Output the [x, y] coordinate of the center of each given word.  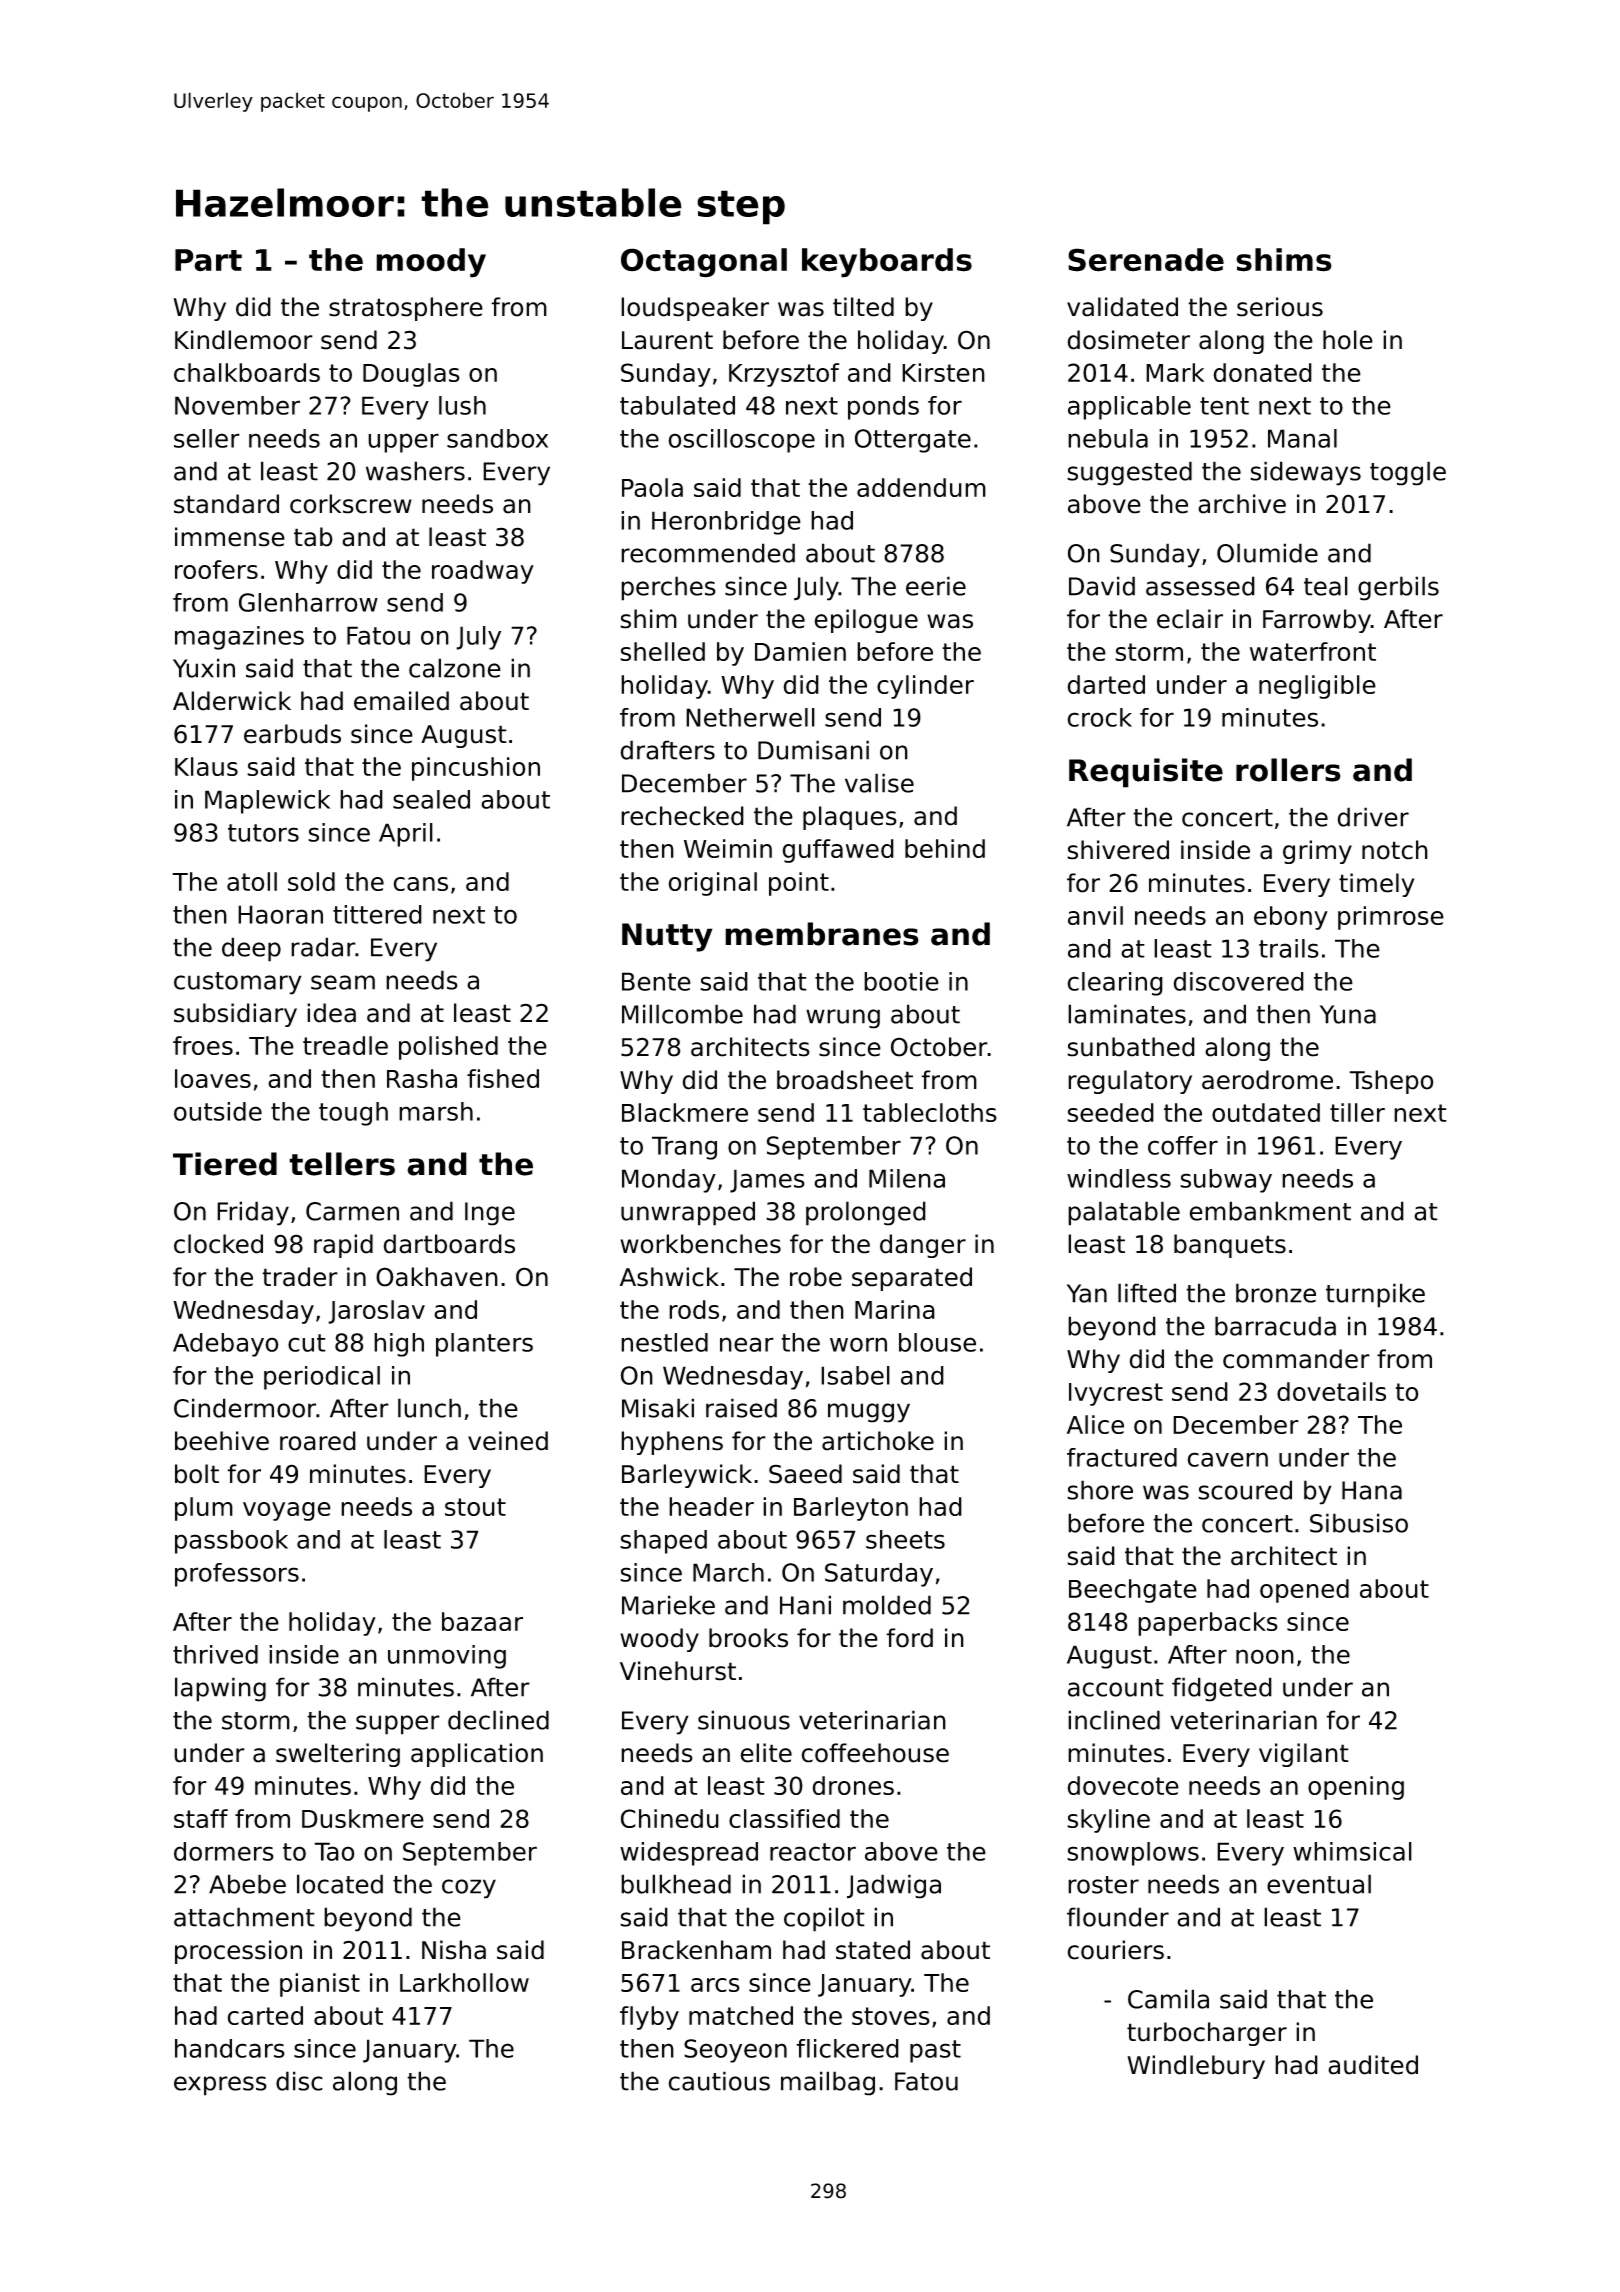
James [767, 1181]
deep [251, 949]
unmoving [447, 1657]
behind [945, 848]
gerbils [1398, 588]
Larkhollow [464, 1982]
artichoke [878, 1441]
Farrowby [1317, 621]
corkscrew [351, 504]
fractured [1122, 1457]
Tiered [225, 1164]
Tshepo [1391, 1082]
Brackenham [696, 1950]
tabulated [677, 405]
